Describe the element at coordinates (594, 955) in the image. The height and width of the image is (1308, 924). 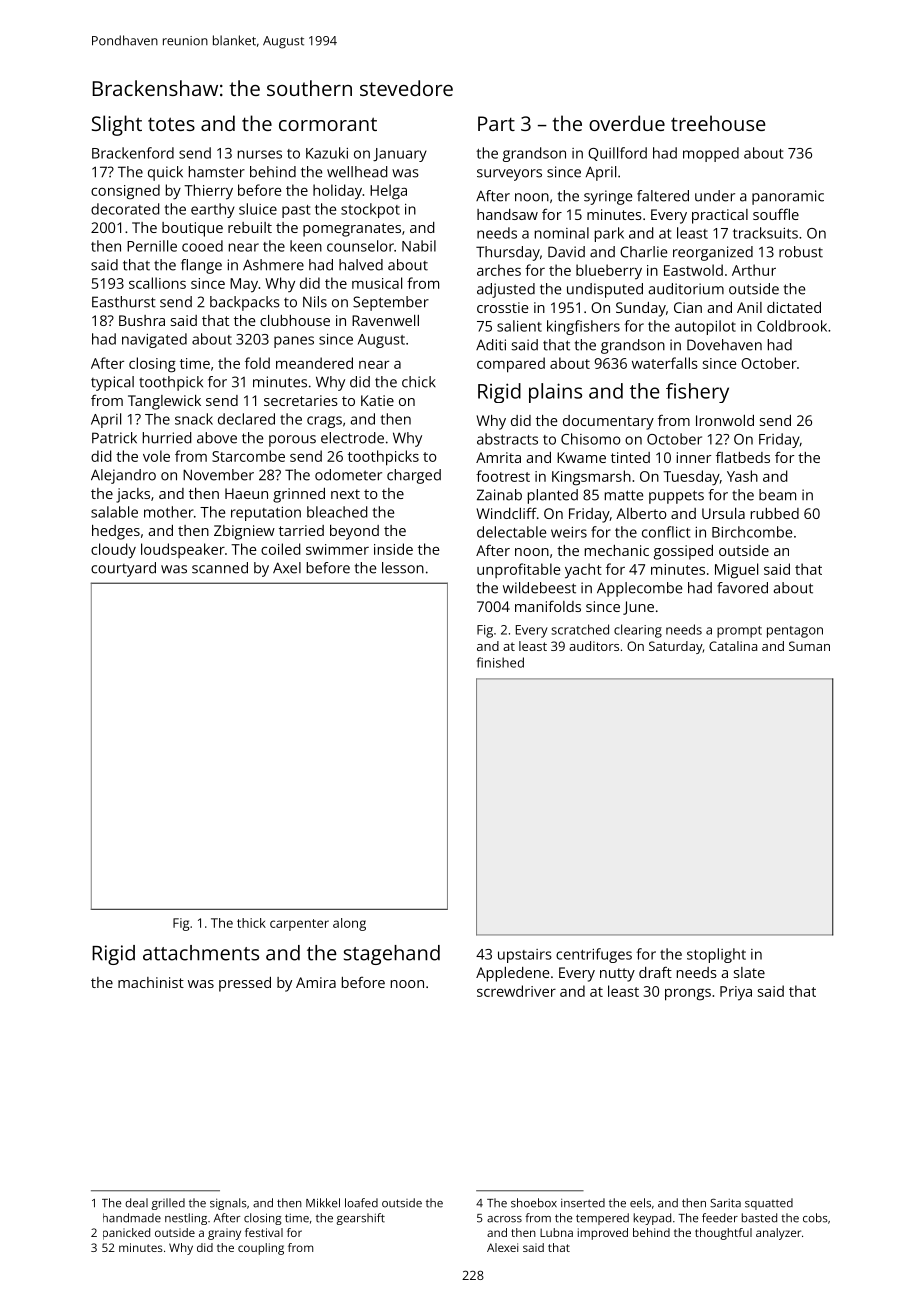
I see `centrifuges` at that location.
